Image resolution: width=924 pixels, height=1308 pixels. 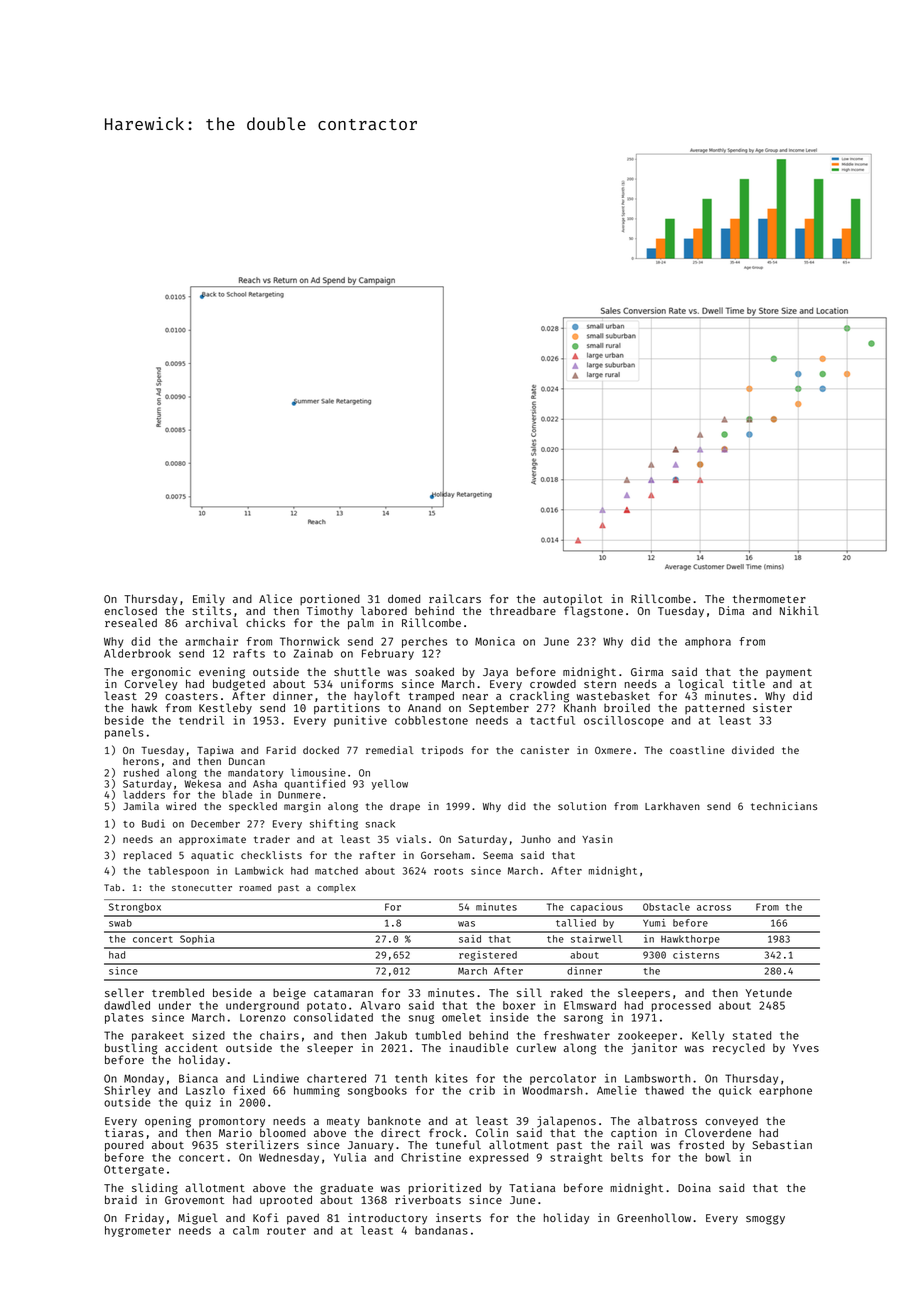 What do you see at coordinates (431, 1157) in the screenshot?
I see `Christine` at bounding box center [431, 1157].
